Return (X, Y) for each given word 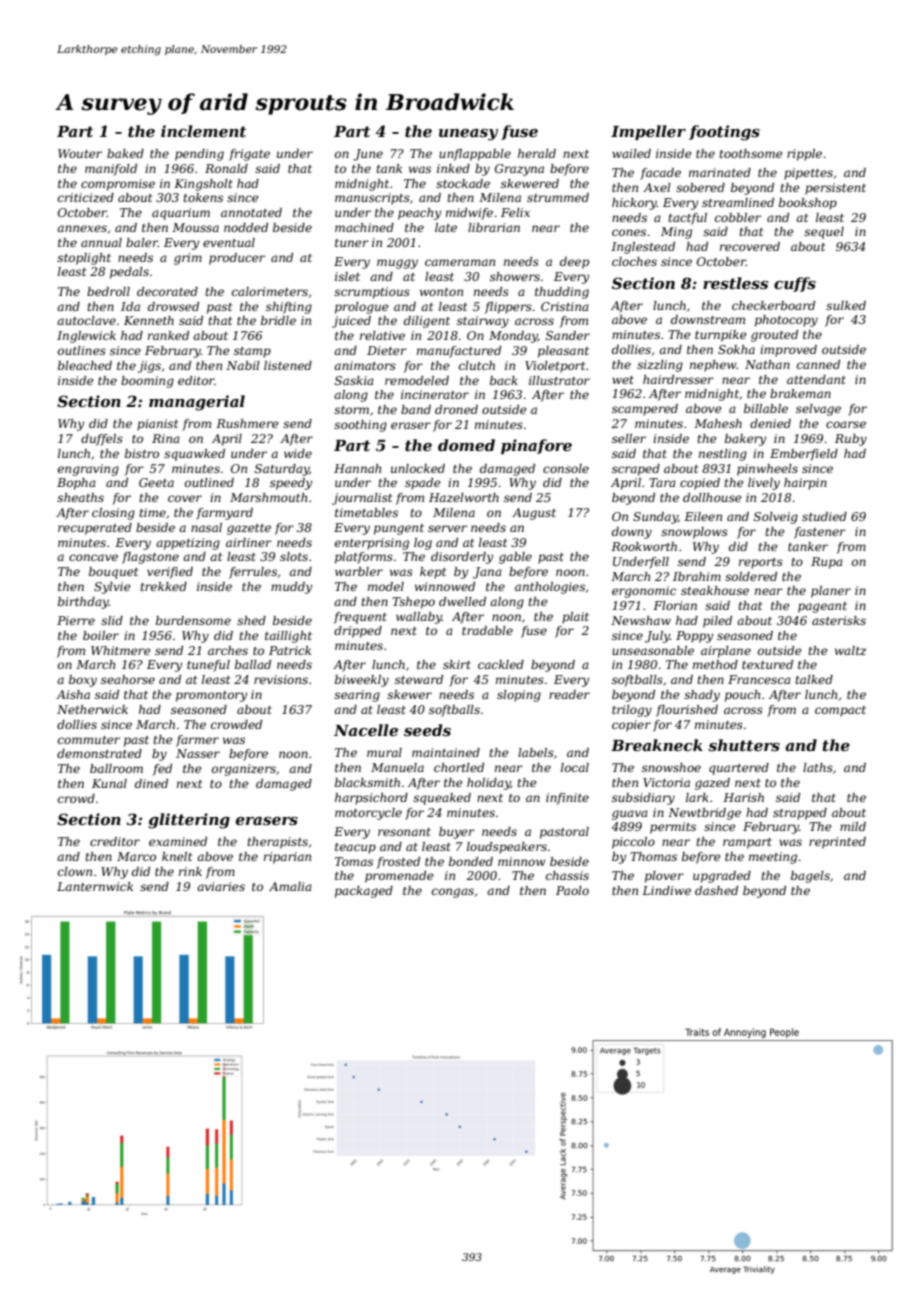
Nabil (243, 365)
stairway (483, 322)
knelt (177, 856)
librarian (494, 227)
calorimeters (270, 291)
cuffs (795, 284)
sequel (824, 233)
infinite (567, 799)
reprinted (837, 843)
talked (814, 679)
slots (294, 556)
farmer (197, 741)
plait (575, 618)
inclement (203, 131)
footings (724, 133)
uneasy (468, 135)
